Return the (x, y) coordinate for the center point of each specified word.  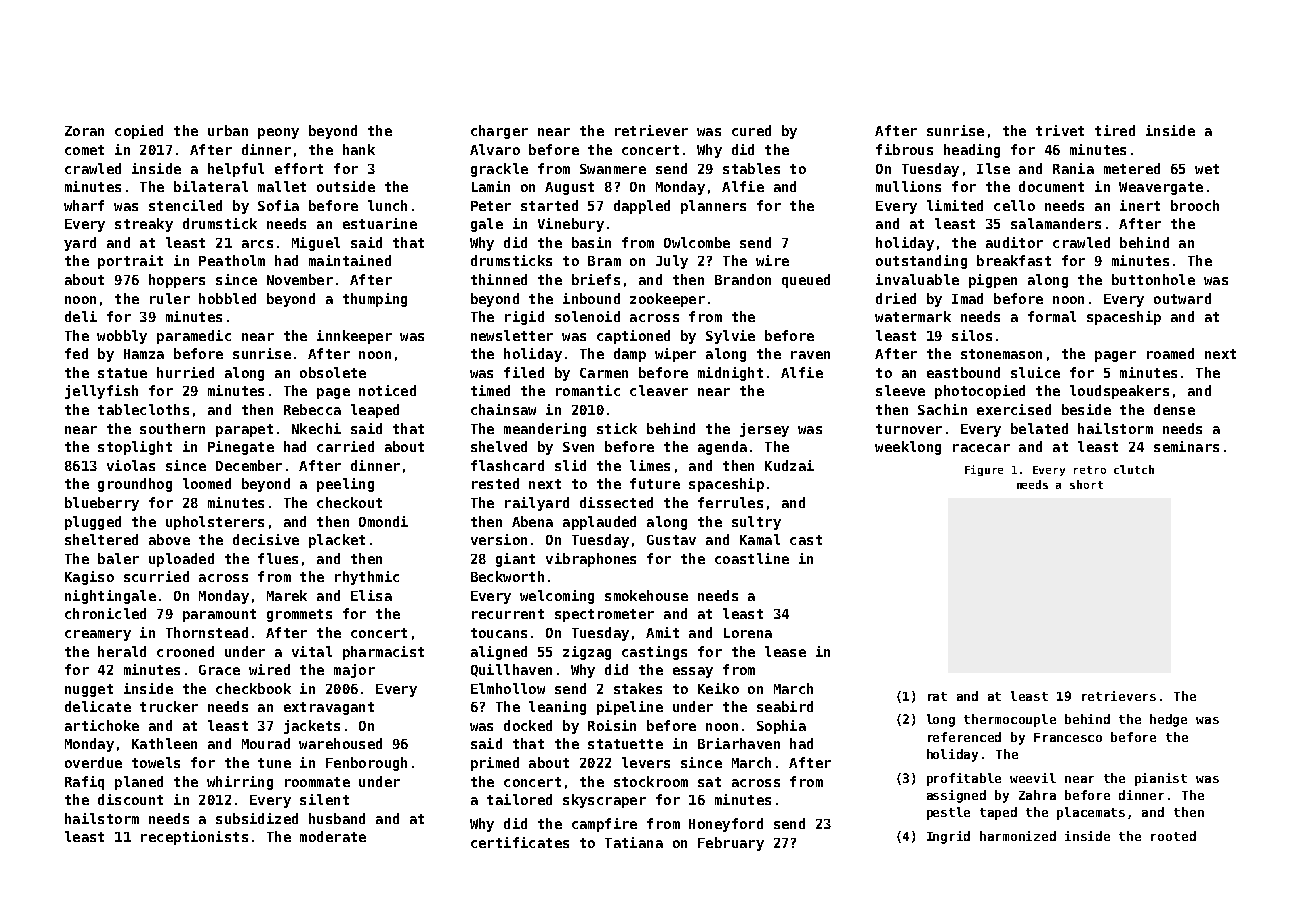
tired (1115, 130)
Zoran (84, 131)
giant (515, 560)
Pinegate (241, 448)
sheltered (101, 539)
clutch (1134, 469)
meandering (545, 430)
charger (499, 132)
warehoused (340, 743)
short (1086, 484)
